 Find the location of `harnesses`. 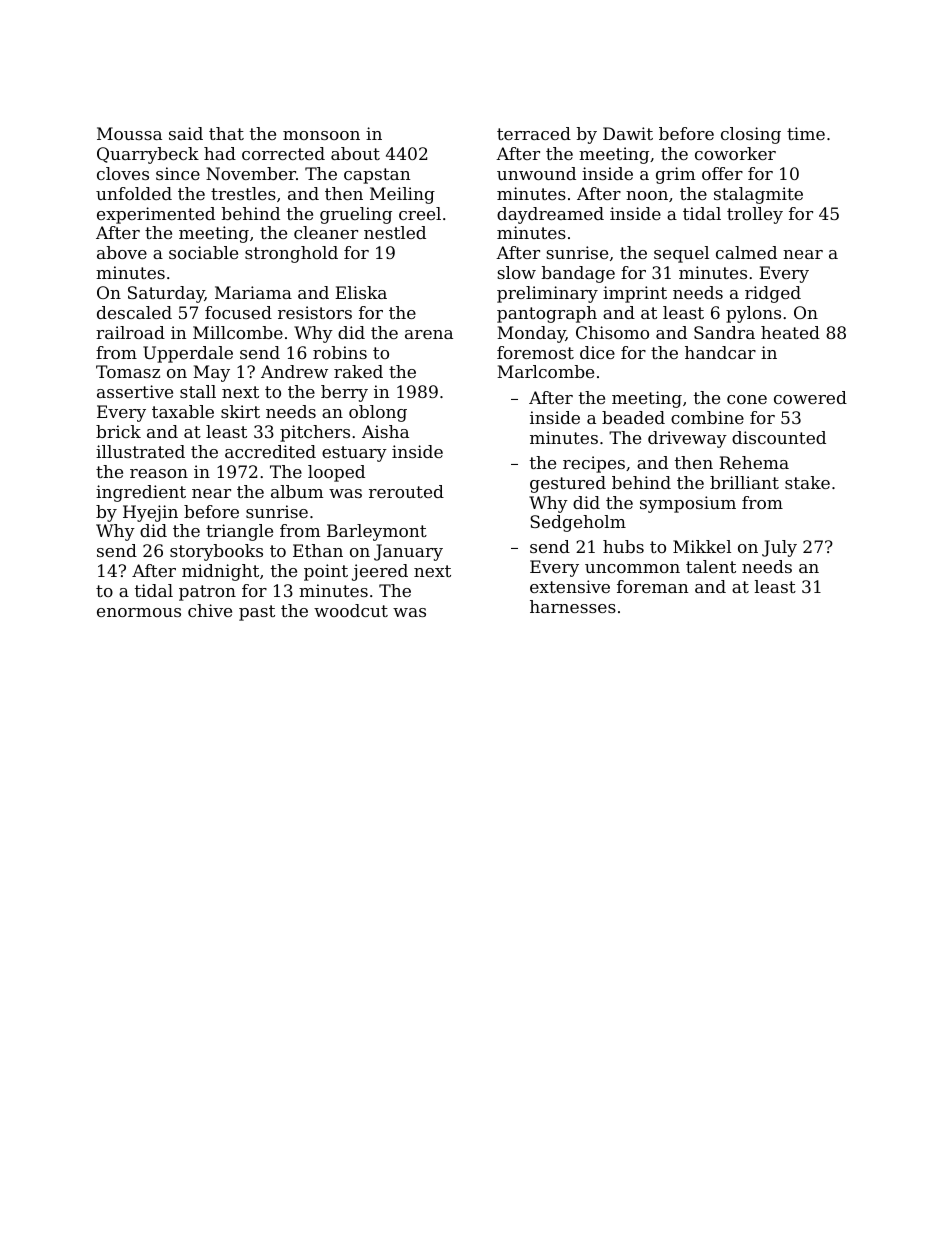

harnesses is located at coordinates (573, 606).
